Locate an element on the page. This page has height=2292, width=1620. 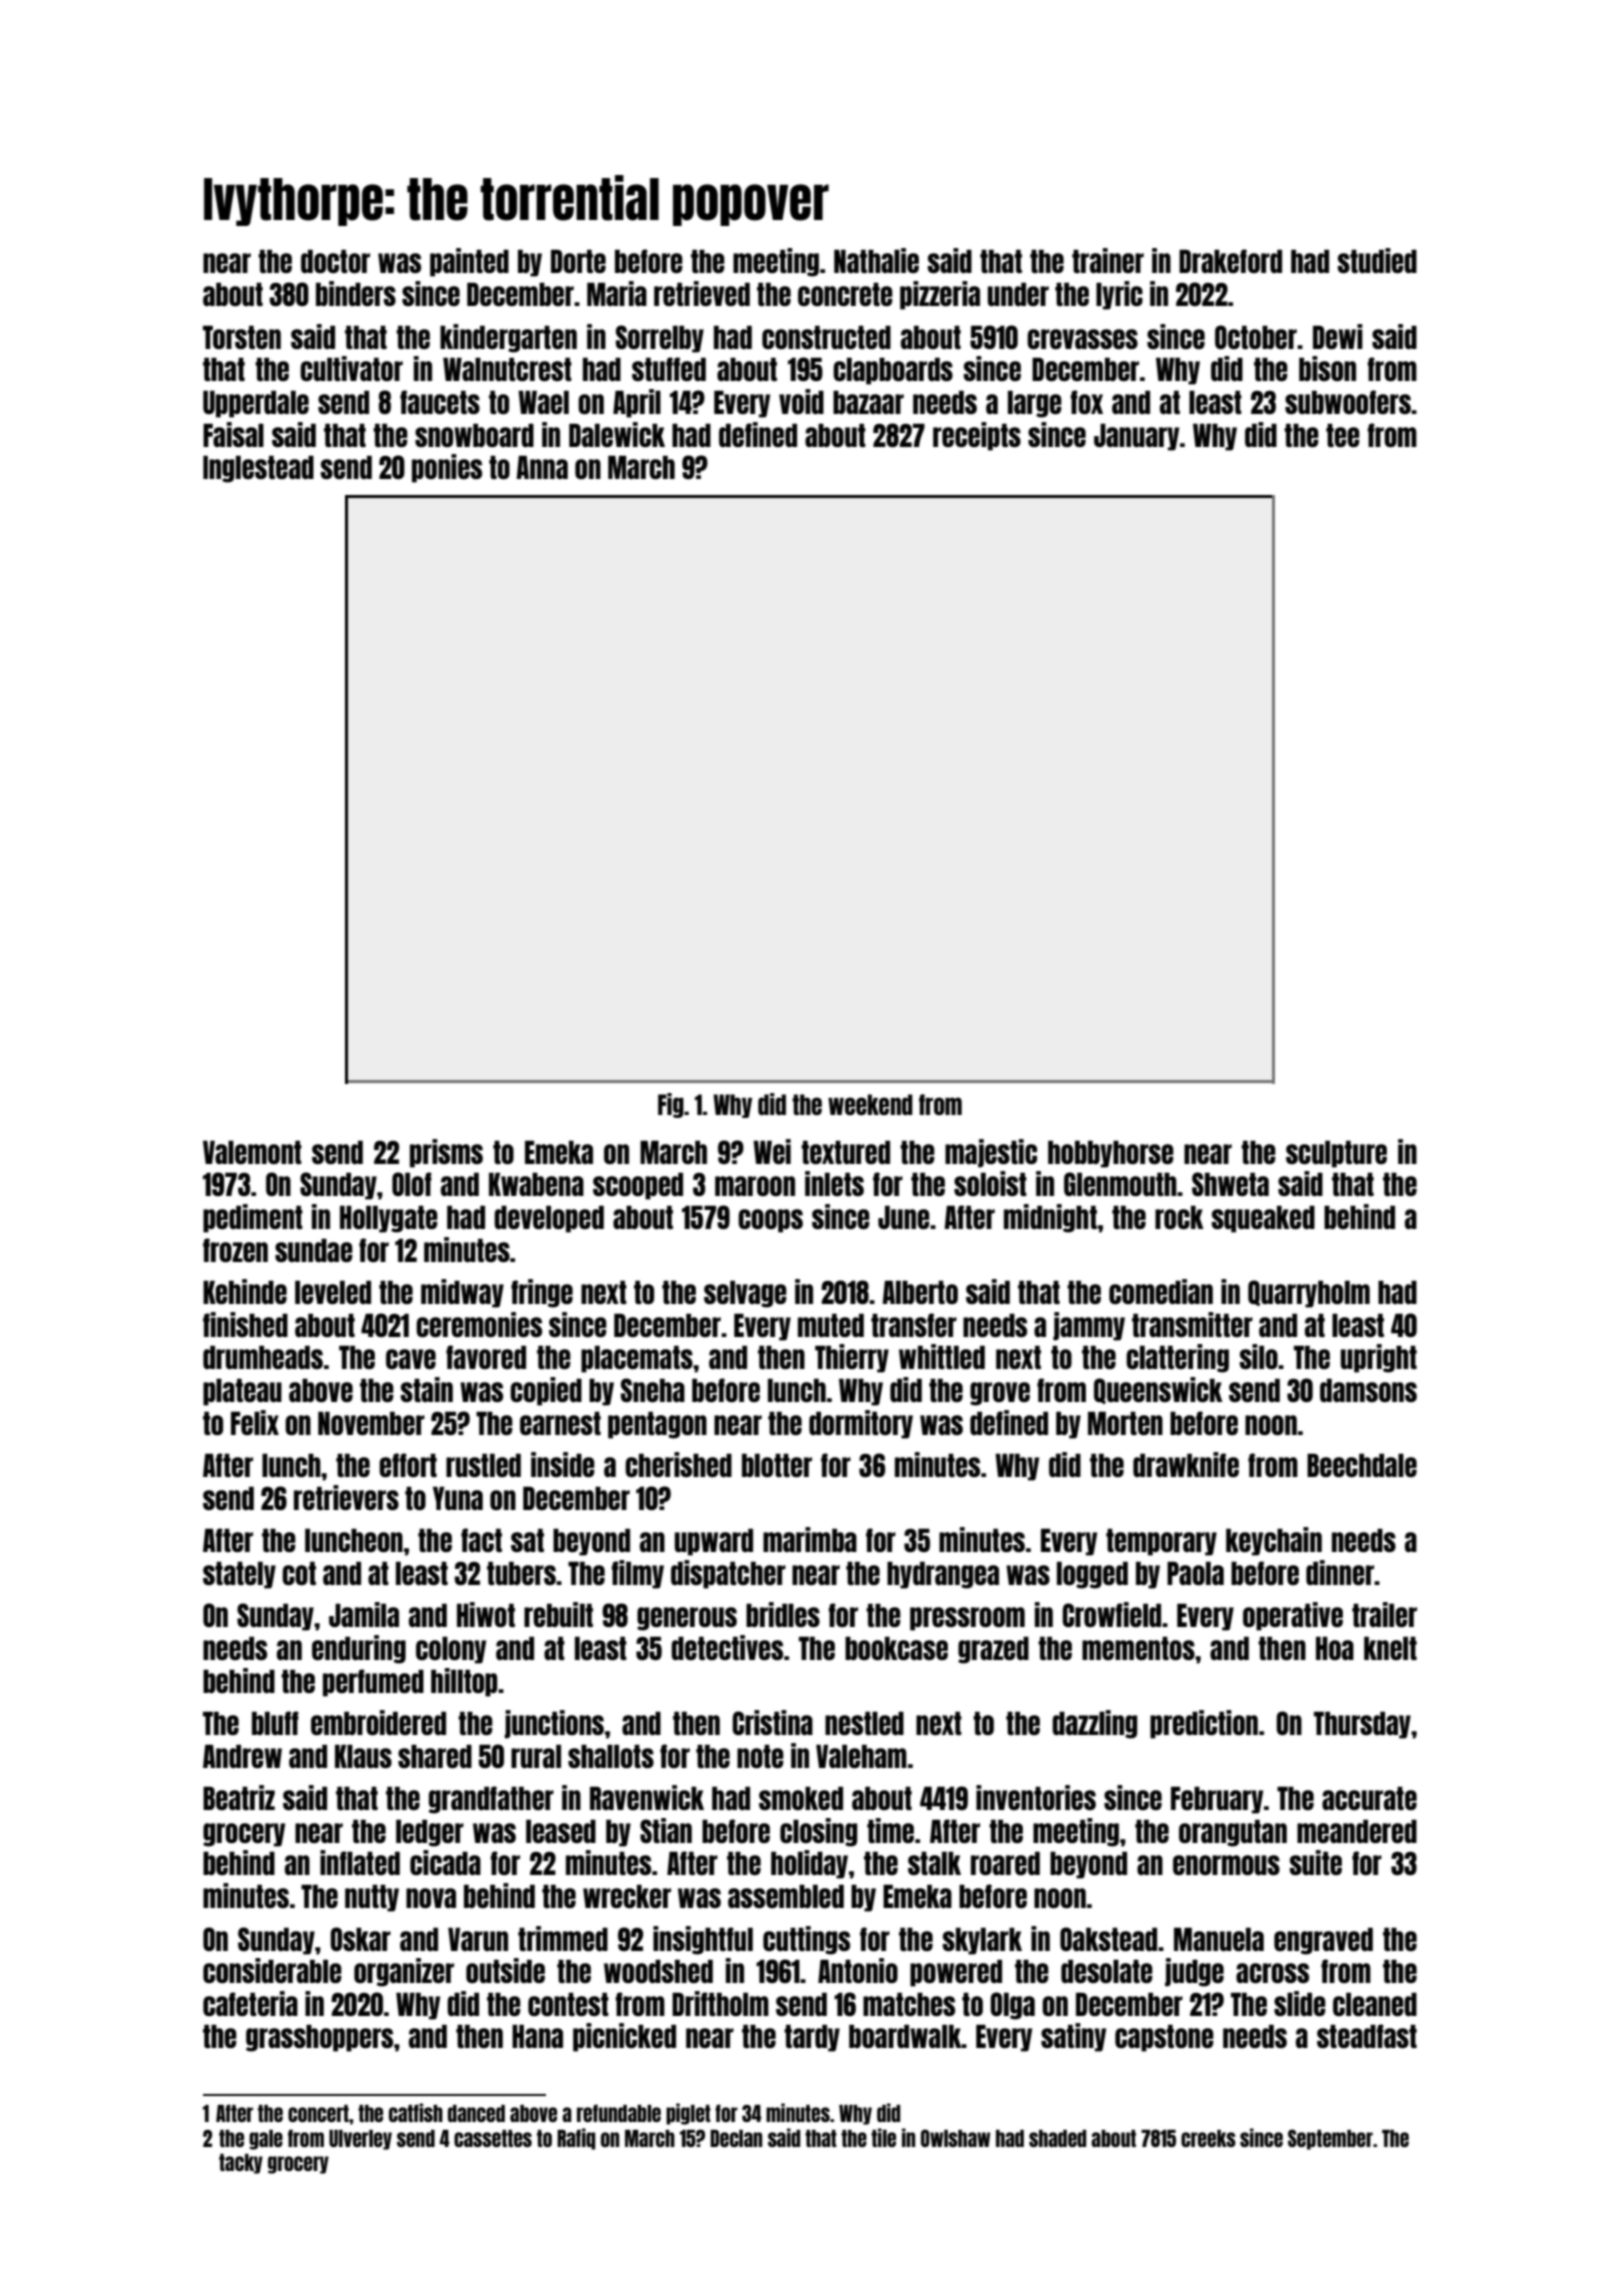
ponies is located at coordinates (447, 468).
